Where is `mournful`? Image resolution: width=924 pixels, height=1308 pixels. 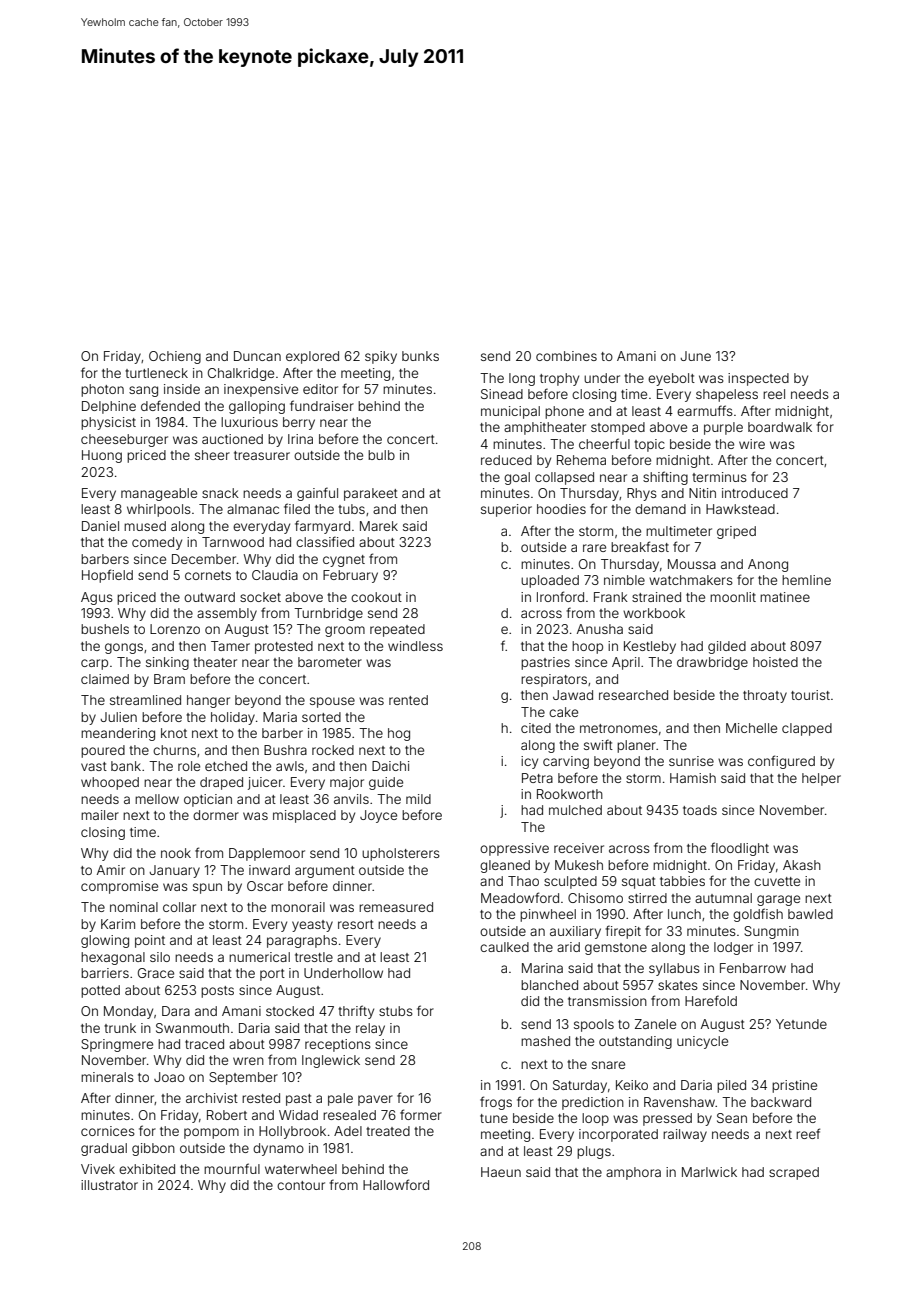
mournful is located at coordinates (232, 1168).
